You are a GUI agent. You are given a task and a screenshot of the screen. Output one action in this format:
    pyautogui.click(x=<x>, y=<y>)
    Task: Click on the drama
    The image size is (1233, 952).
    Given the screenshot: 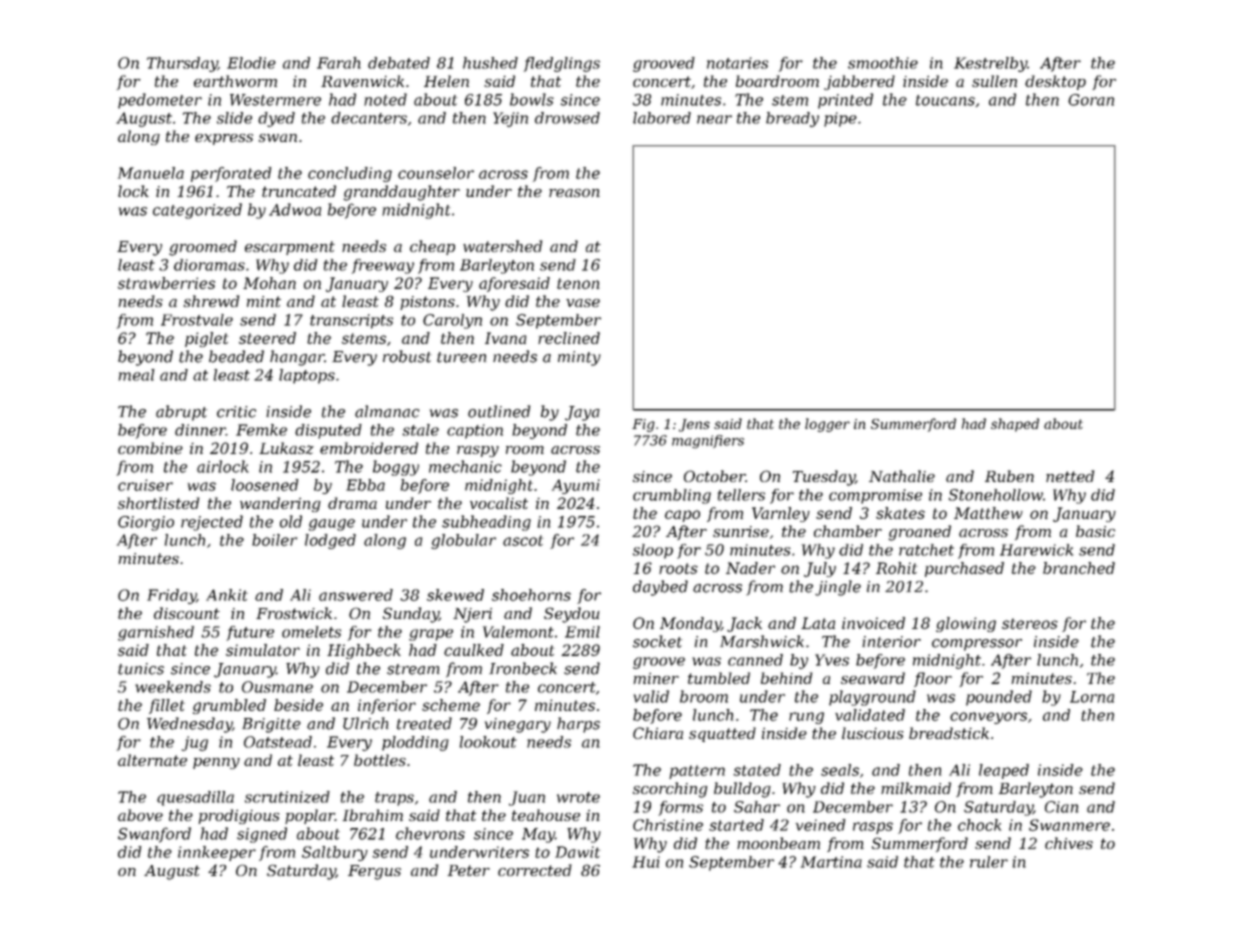 What is the action you would take?
    pyautogui.click(x=352, y=503)
